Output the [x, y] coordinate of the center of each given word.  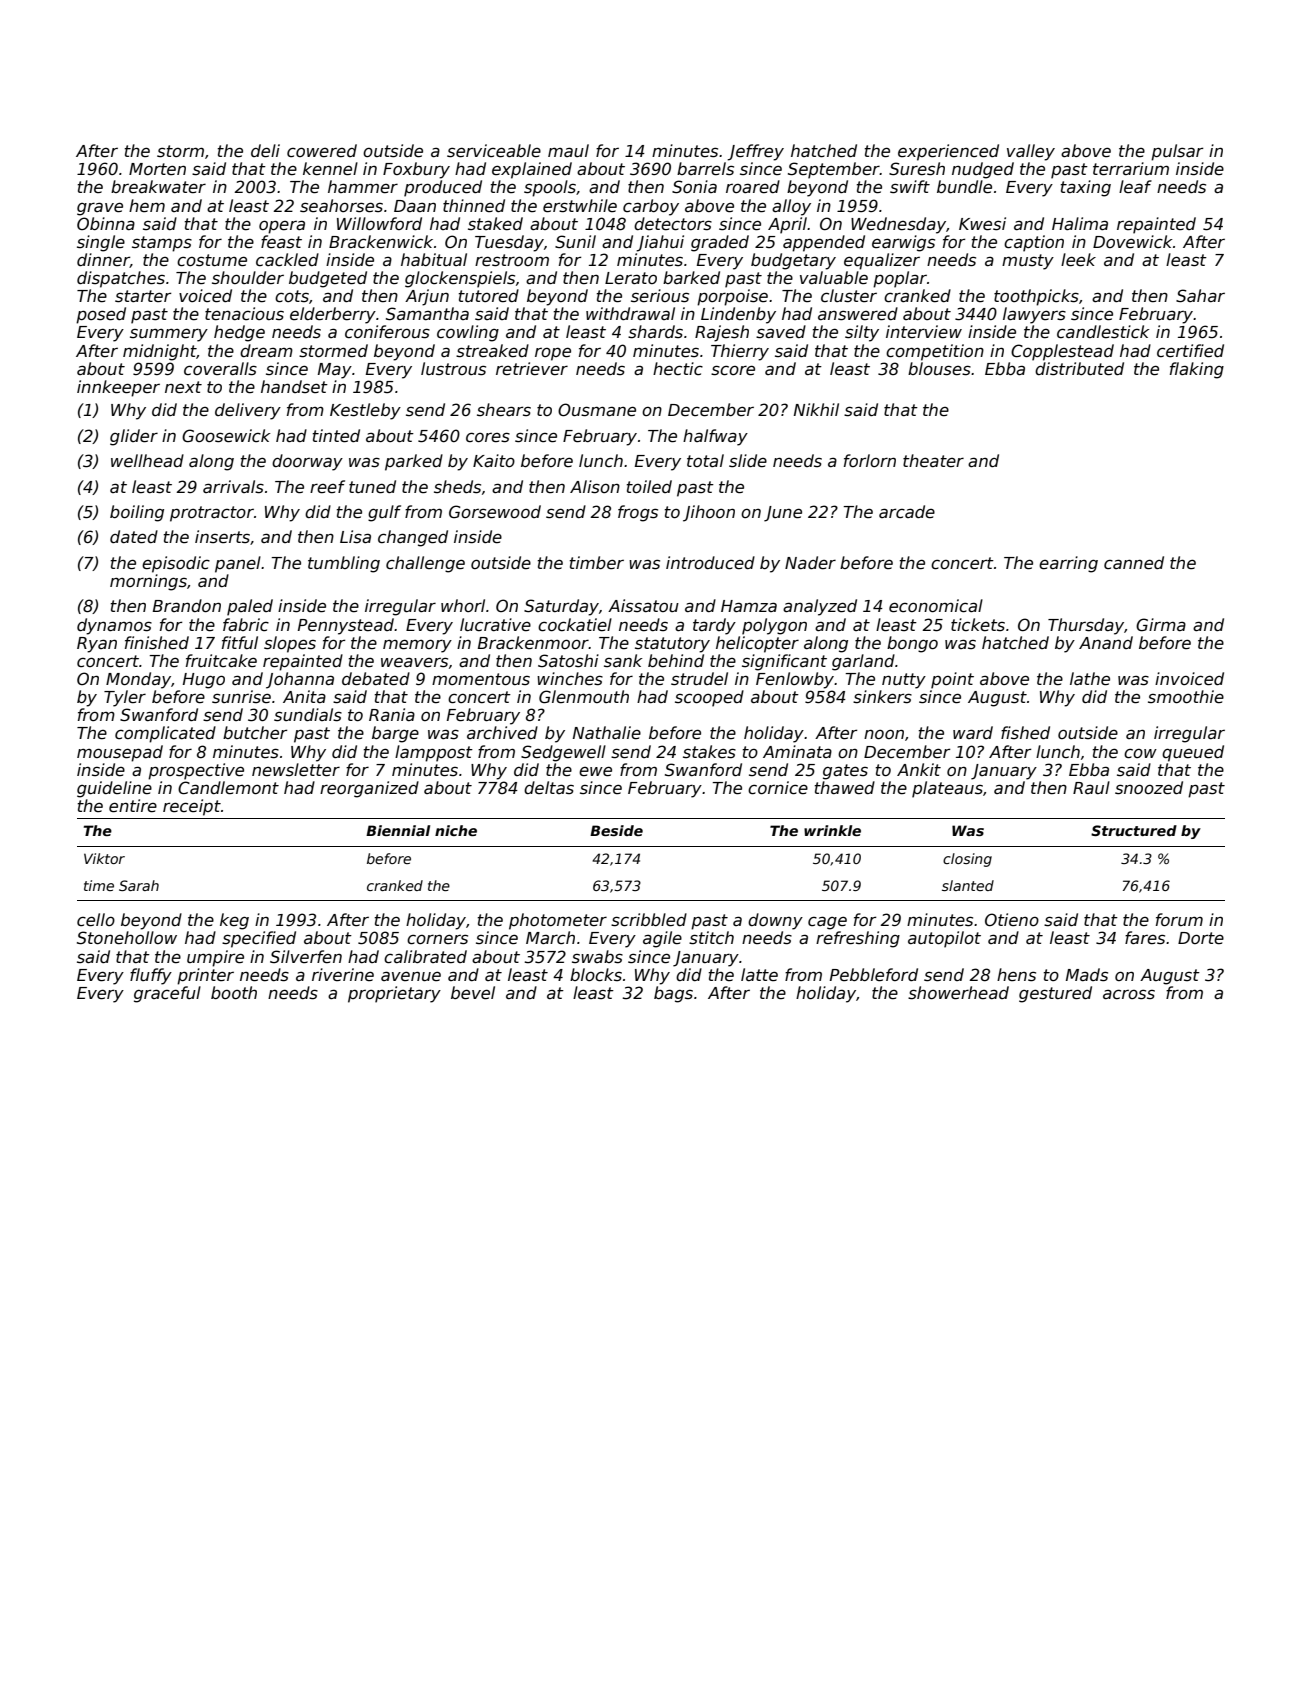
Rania [392, 714]
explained [532, 170]
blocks [596, 975]
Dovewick [1133, 241]
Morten [157, 169]
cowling [468, 333]
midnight [160, 352]
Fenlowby [795, 680]
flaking [1197, 370]
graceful [167, 994]
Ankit [919, 769]
